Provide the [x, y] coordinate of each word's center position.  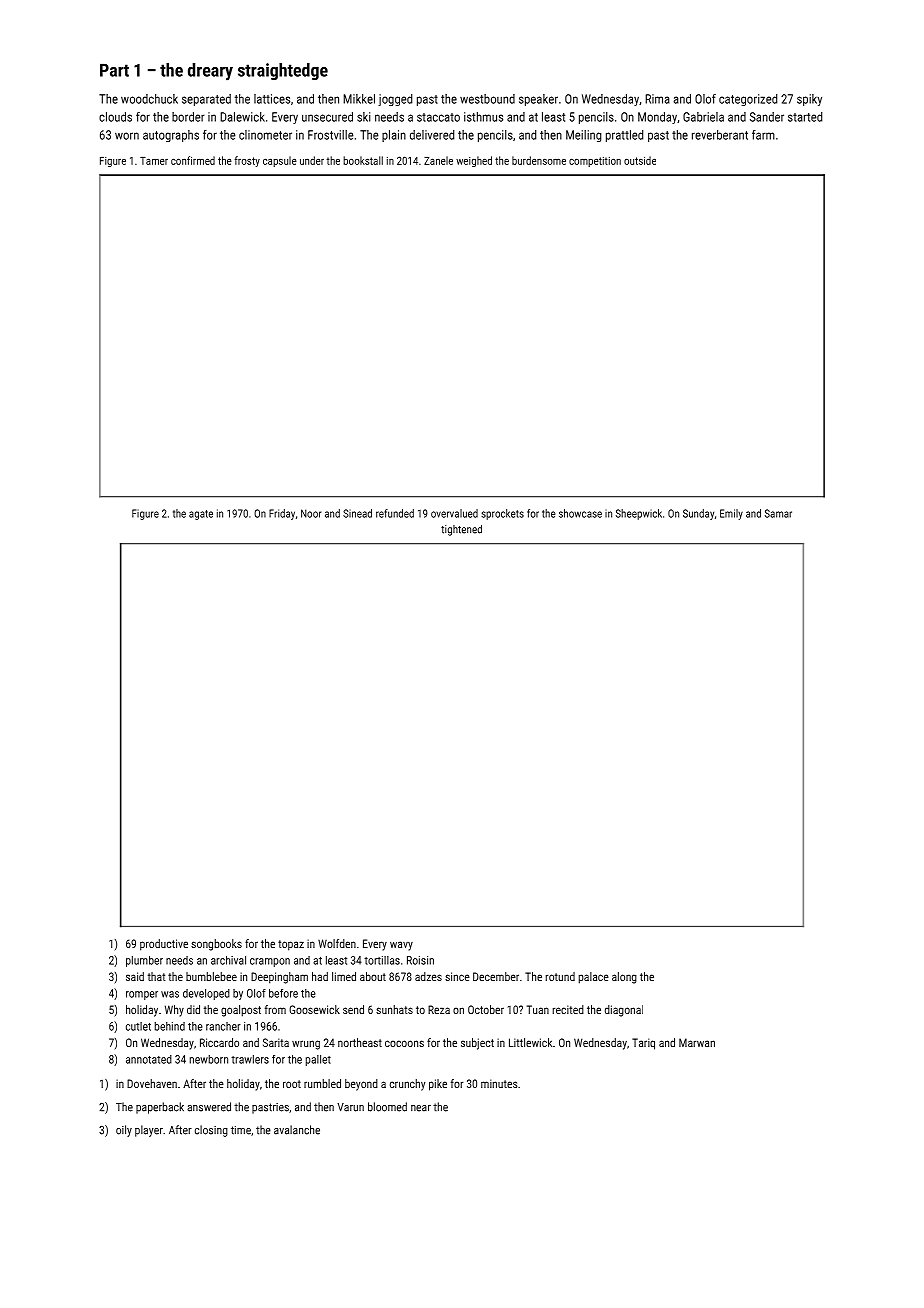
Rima [657, 99]
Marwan [697, 1042]
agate [201, 515]
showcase [580, 513]
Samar [778, 513]
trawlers [250, 1059]
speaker [538, 100]
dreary [210, 72]
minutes [499, 1083]
